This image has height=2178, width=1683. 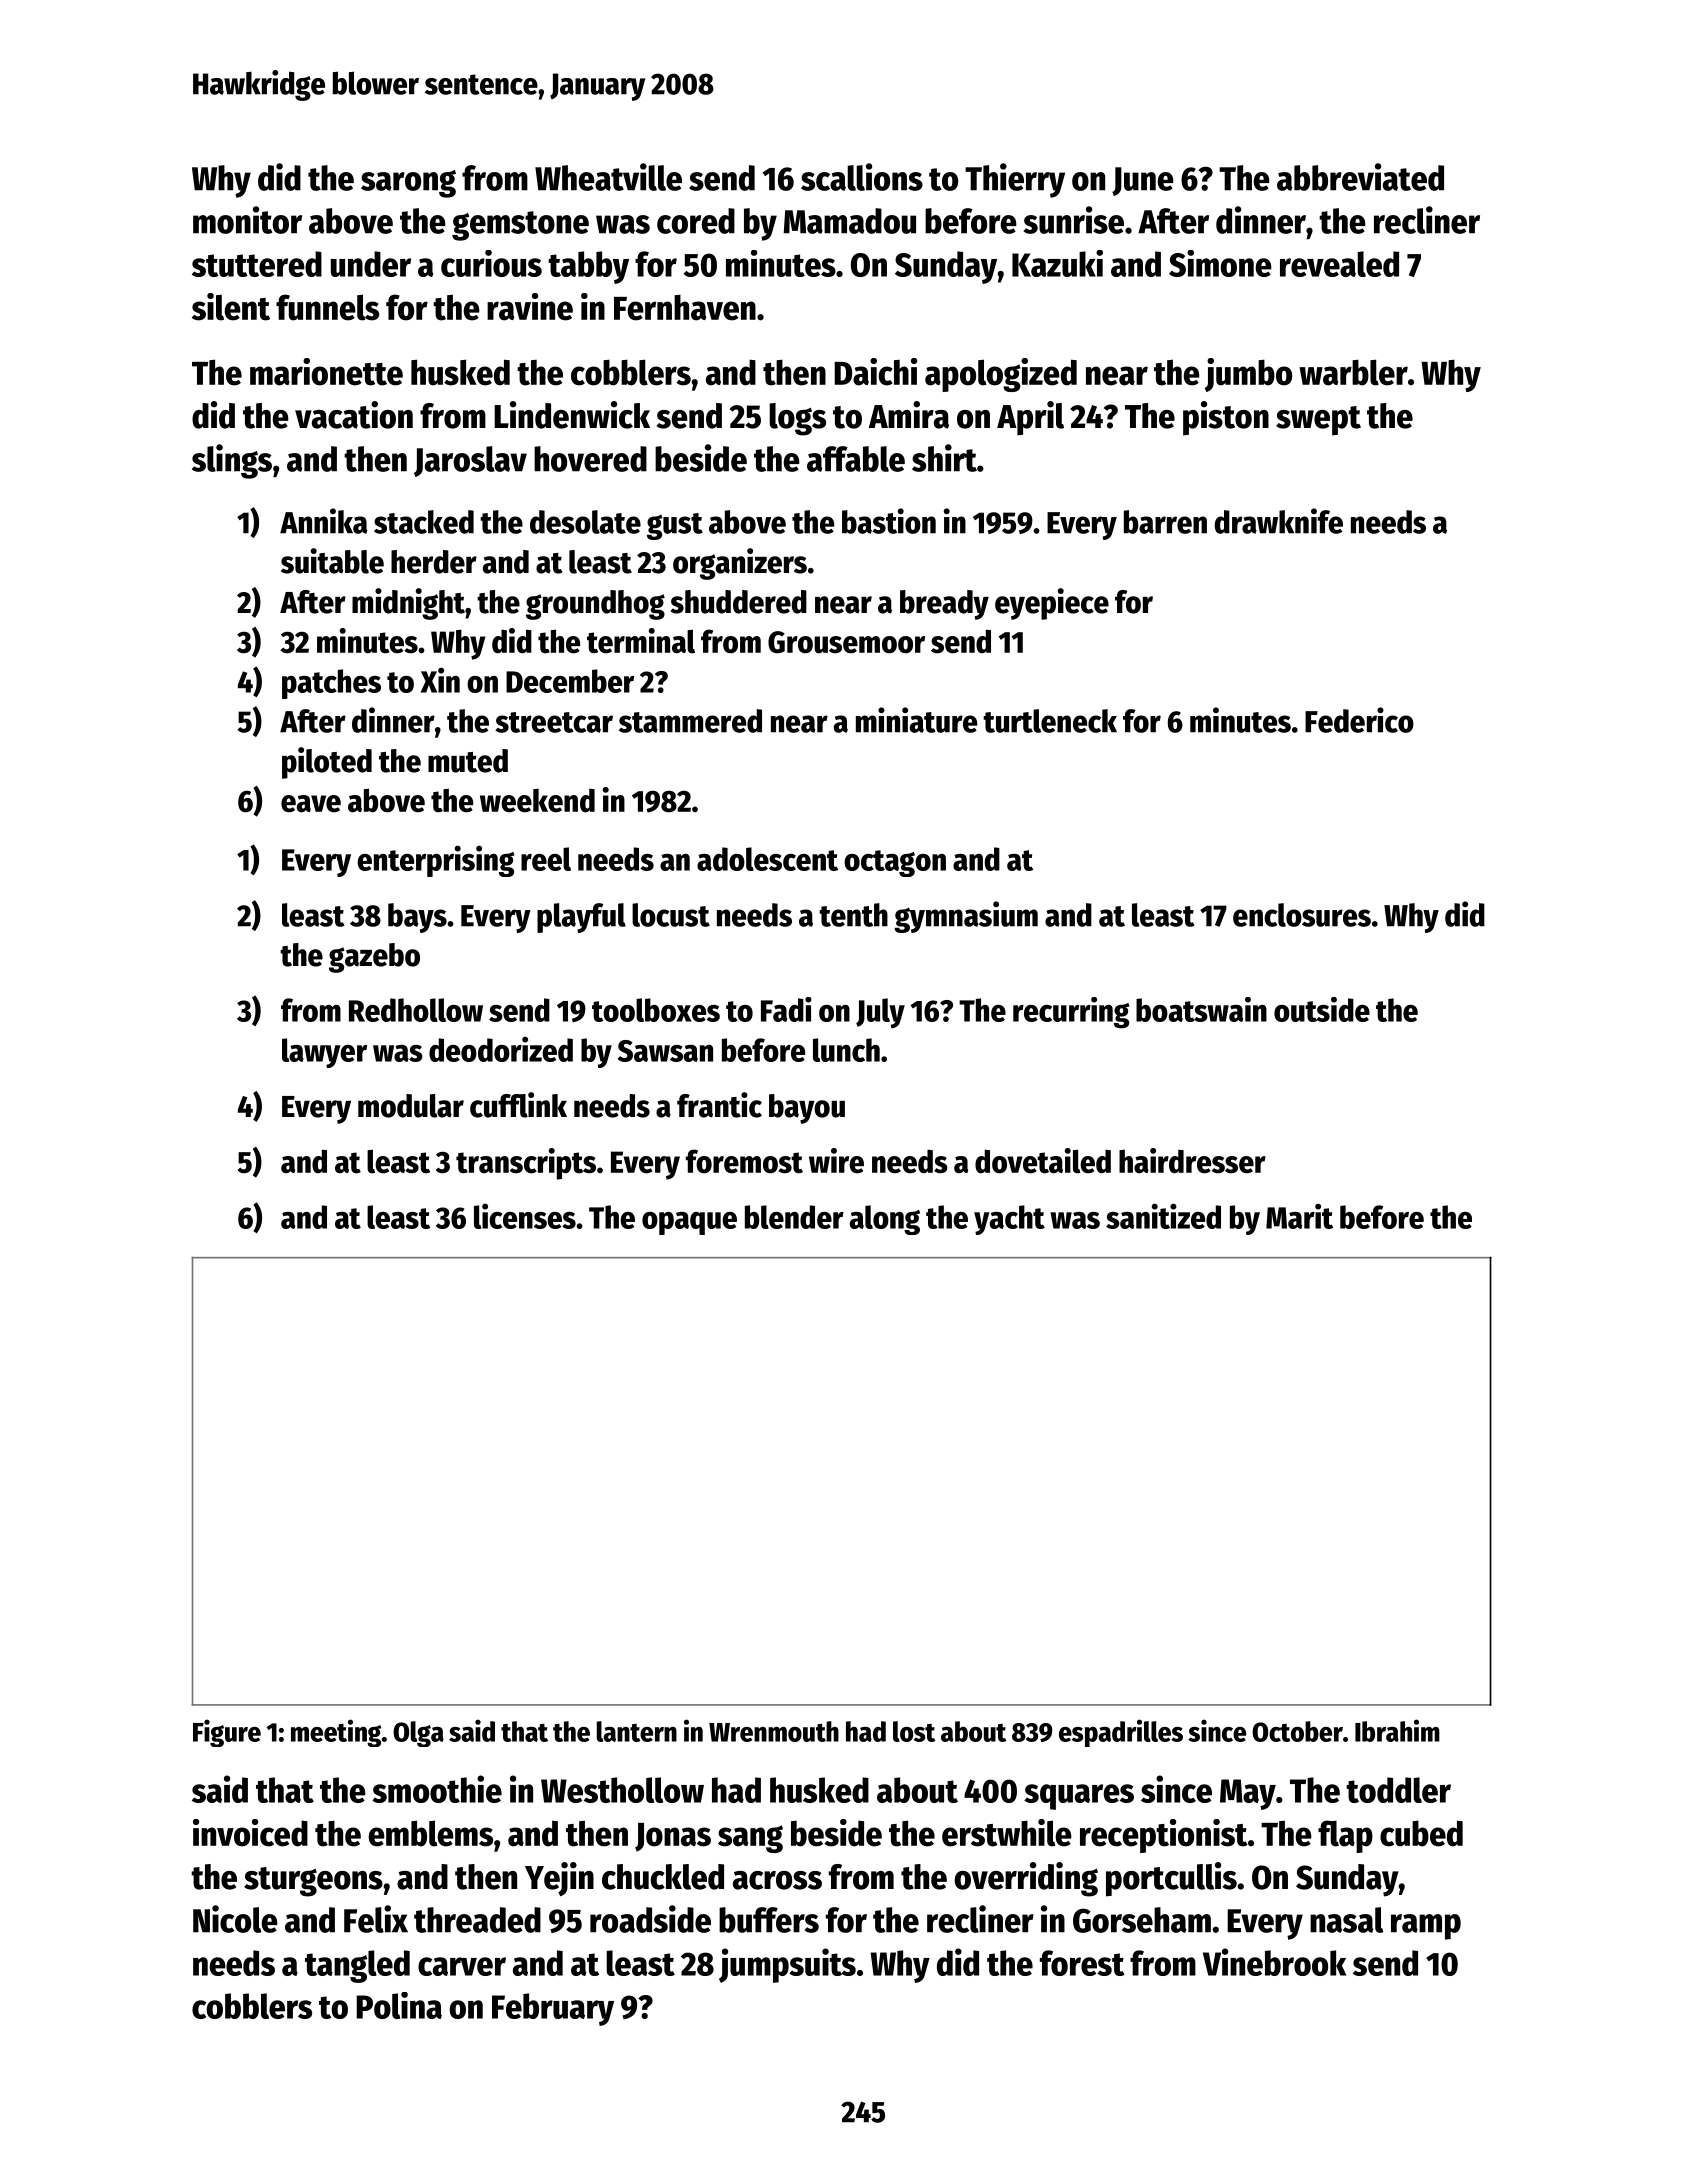 What do you see at coordinates (966, 917) in the image?
I see `gymnasium` at bounding box center [966, 917].
